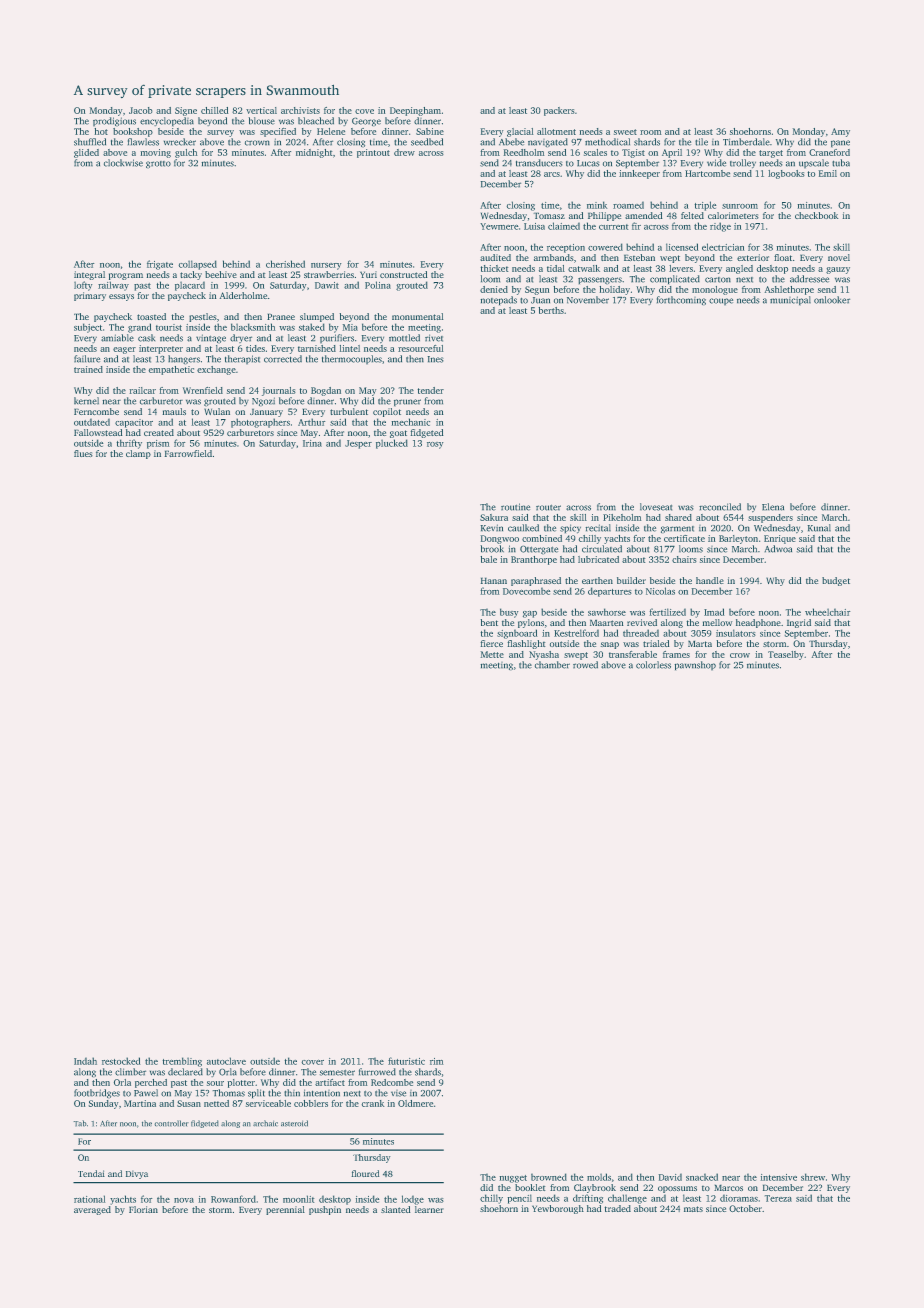 Image resolution: width=924 pixels, height=1308 pixels. Describe the element at coordinates (492, 654) in the screenshot. I see `Mette` at that location.
